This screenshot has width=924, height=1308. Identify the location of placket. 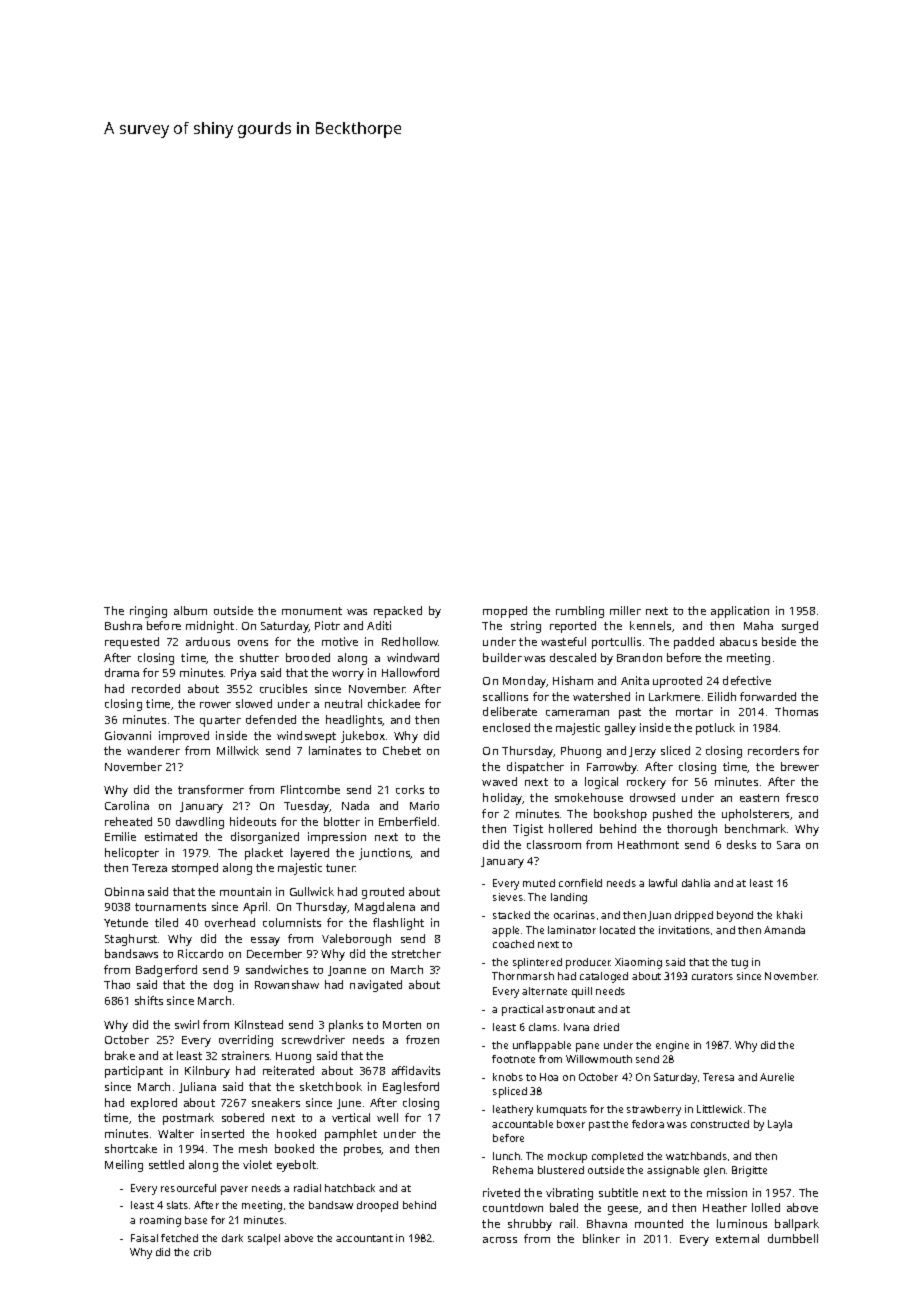
(264, 854).
